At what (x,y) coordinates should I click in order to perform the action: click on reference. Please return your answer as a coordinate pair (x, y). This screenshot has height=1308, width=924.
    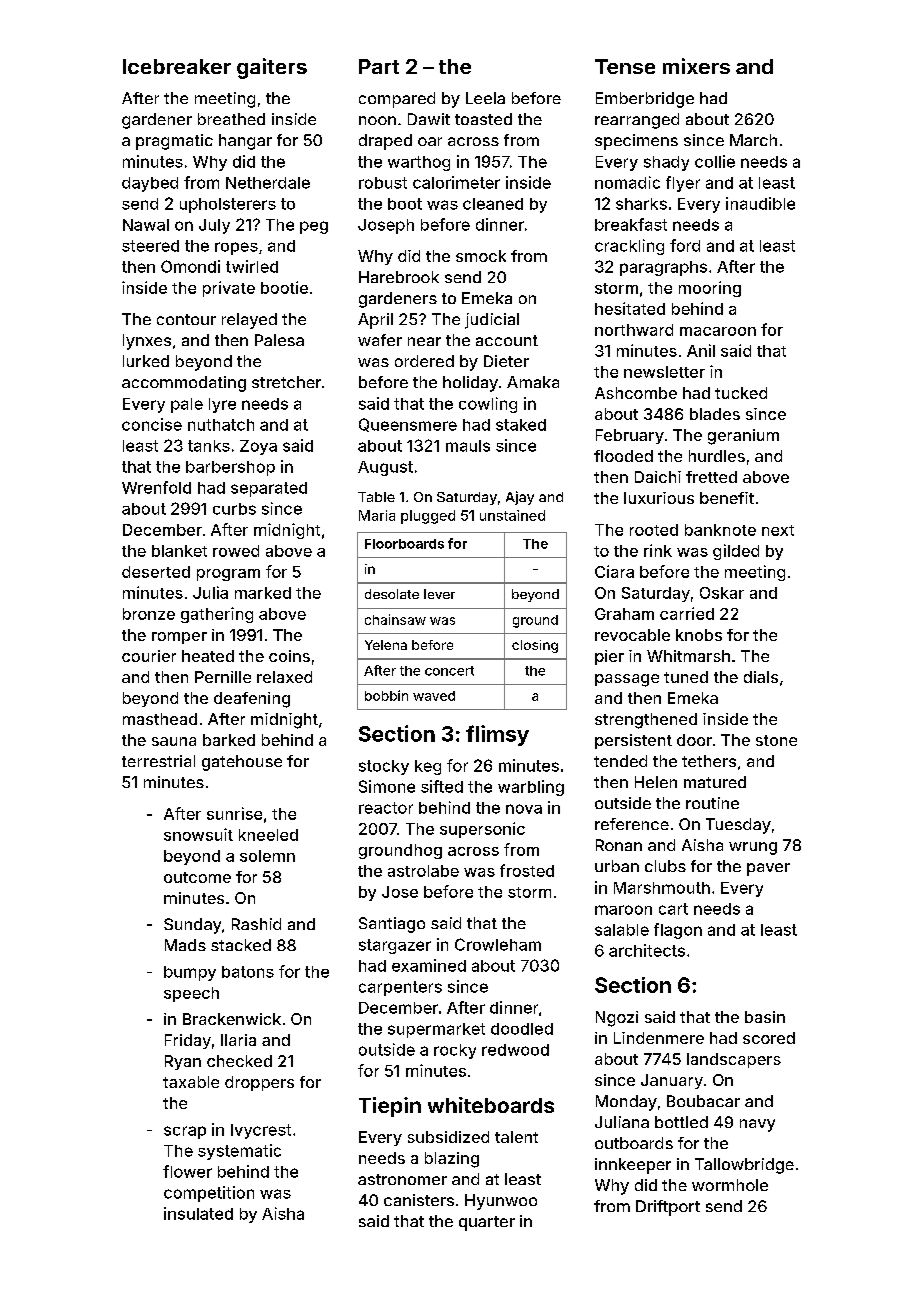
    Looking at the image, I should click on (632, 824).
